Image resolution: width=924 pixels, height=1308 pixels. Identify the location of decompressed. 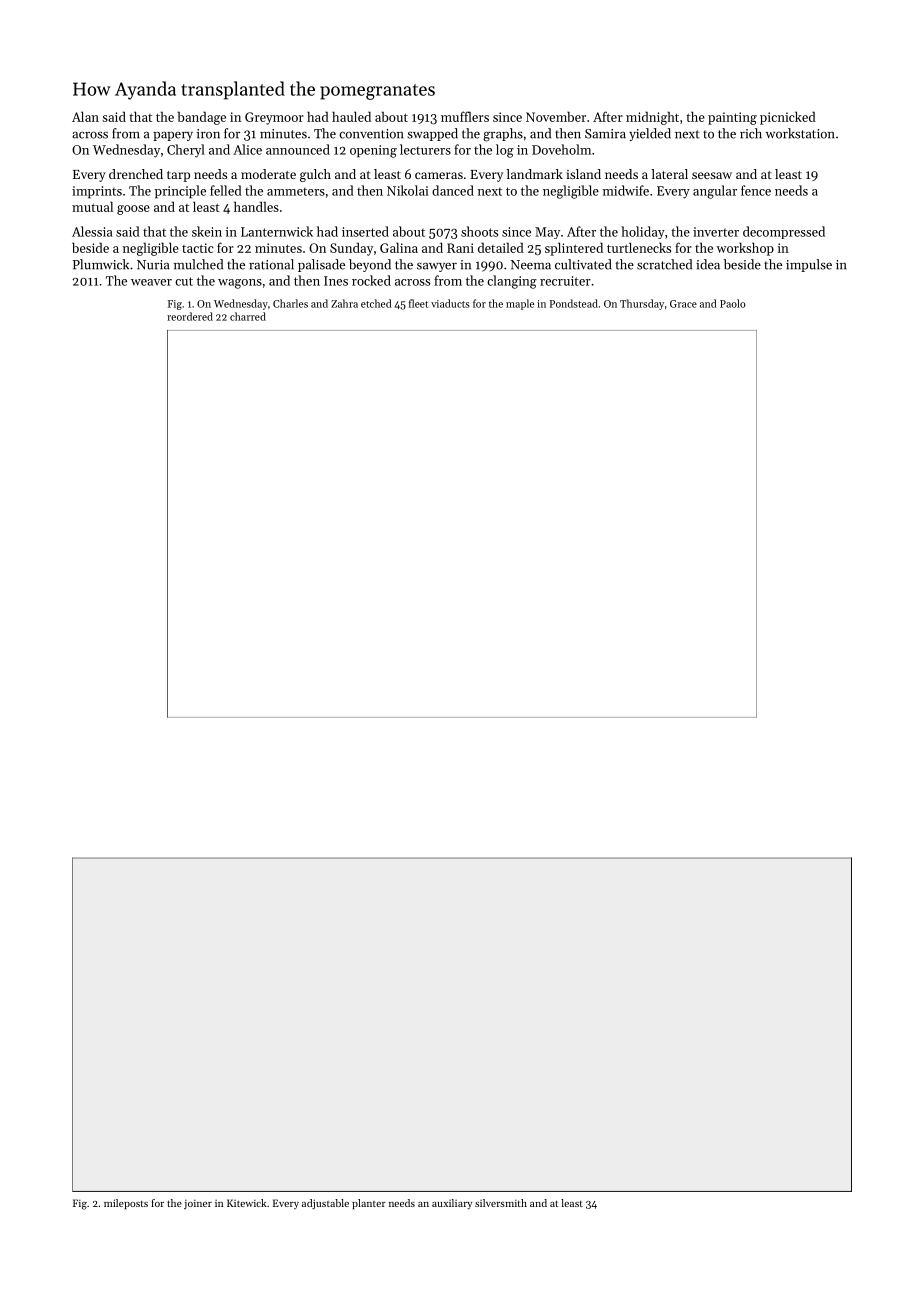
(784, 232).
